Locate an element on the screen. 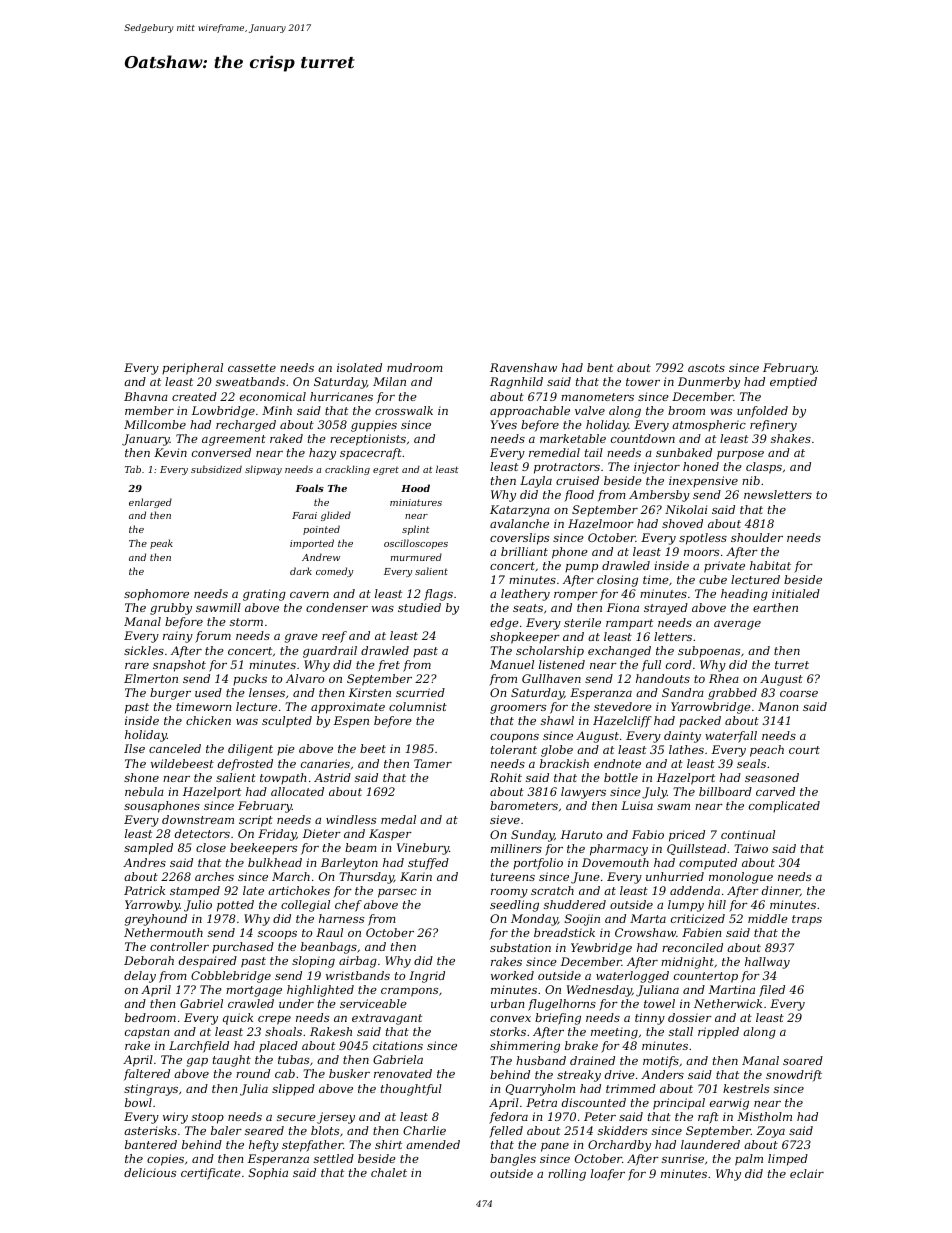  created is located at coordinates (194, 396).
